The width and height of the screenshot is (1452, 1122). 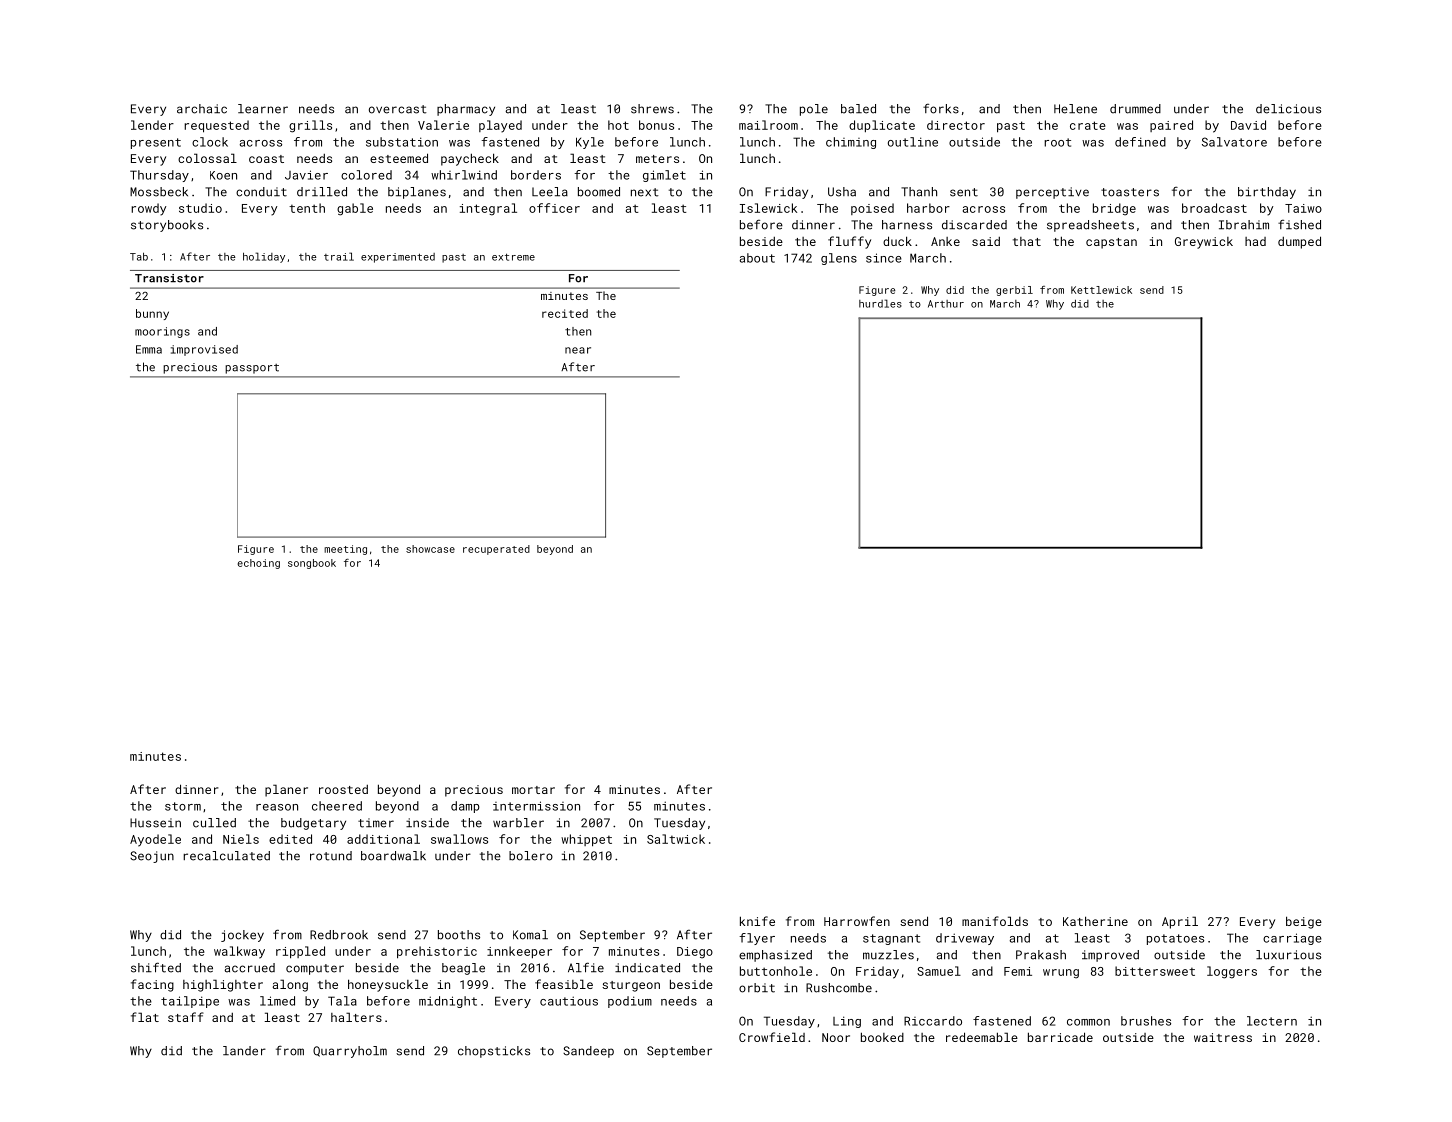 What do you see at coordinates (757, 921) in the screenshot?
I see `knife` at bounding box center [757, 921].
